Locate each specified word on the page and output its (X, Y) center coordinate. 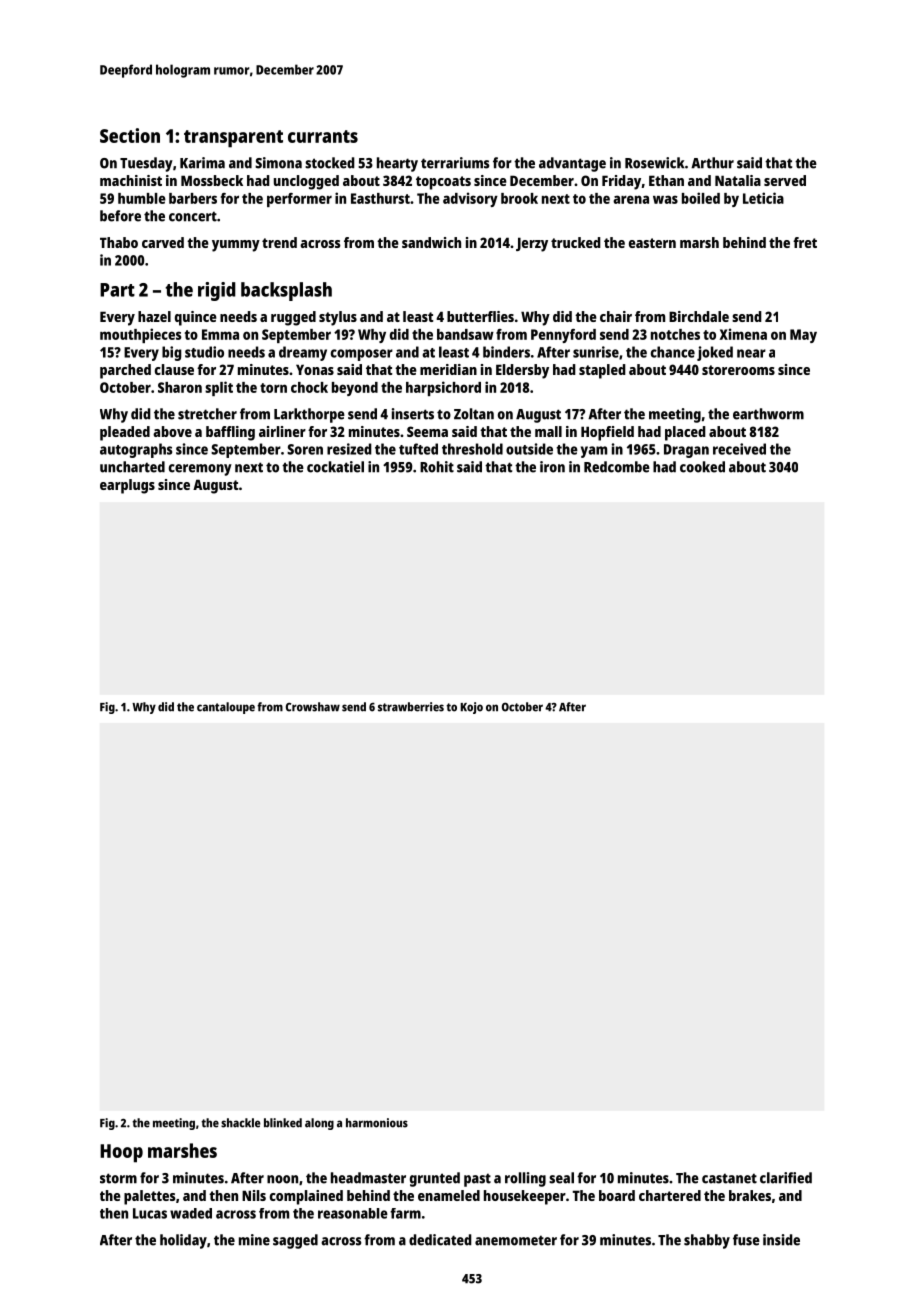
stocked (330, 163)
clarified (786, 1178)
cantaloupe (226, 708)
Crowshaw (313, 707)
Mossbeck (212, 180)
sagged (295, 1241)
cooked (702, 467)
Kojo (471, 708)
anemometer (516, 1240)
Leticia (763, 198)
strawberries (411, 707)
